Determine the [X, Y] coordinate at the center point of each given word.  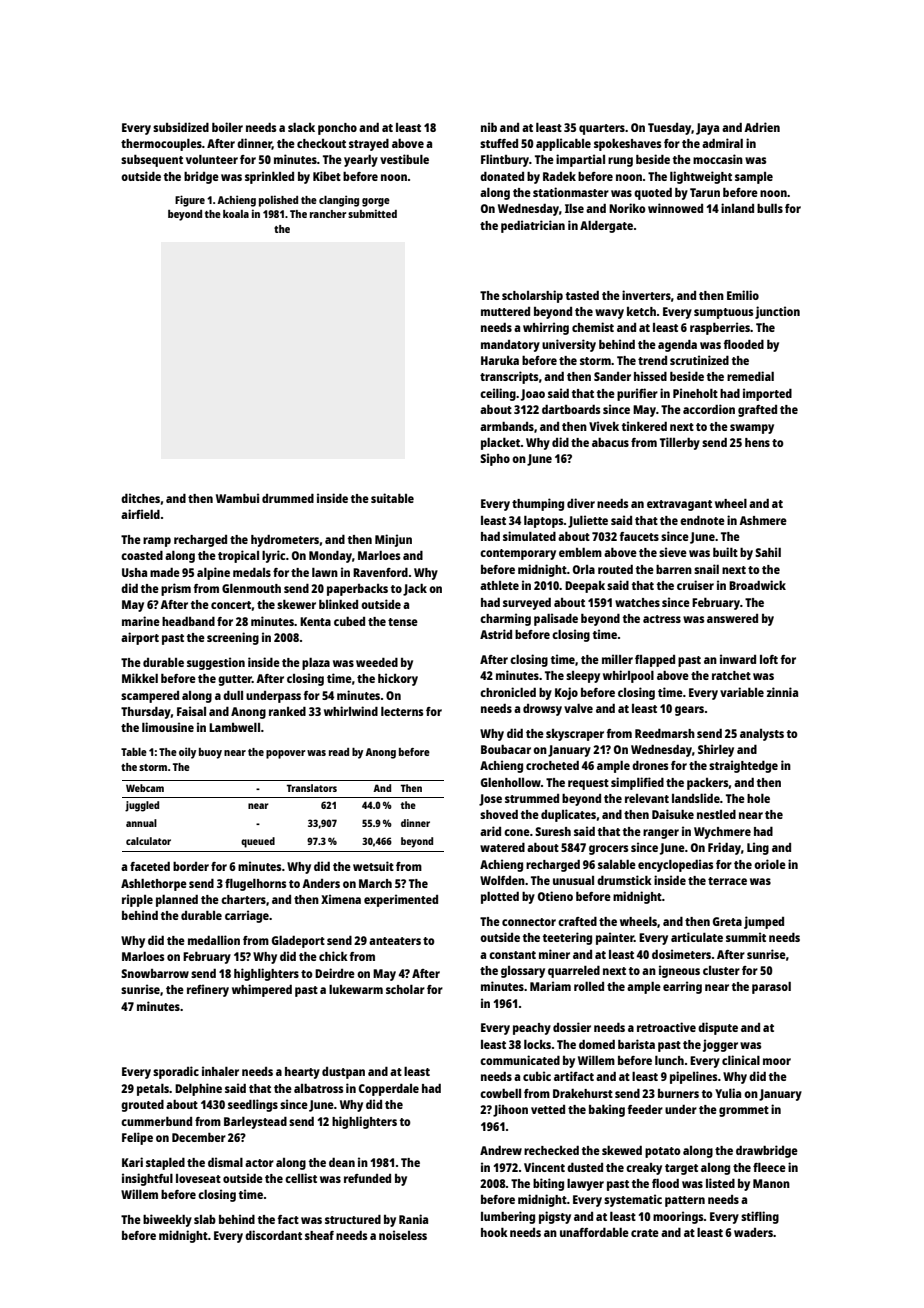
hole [758, 798]
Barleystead [255, 1123]
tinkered [644, 426]
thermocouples [161, 145]
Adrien [762, 127]
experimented [401, 900]
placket [500, 444]
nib [489, 127]
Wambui [237, 498]
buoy [210, 753]
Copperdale [389, 1090]
